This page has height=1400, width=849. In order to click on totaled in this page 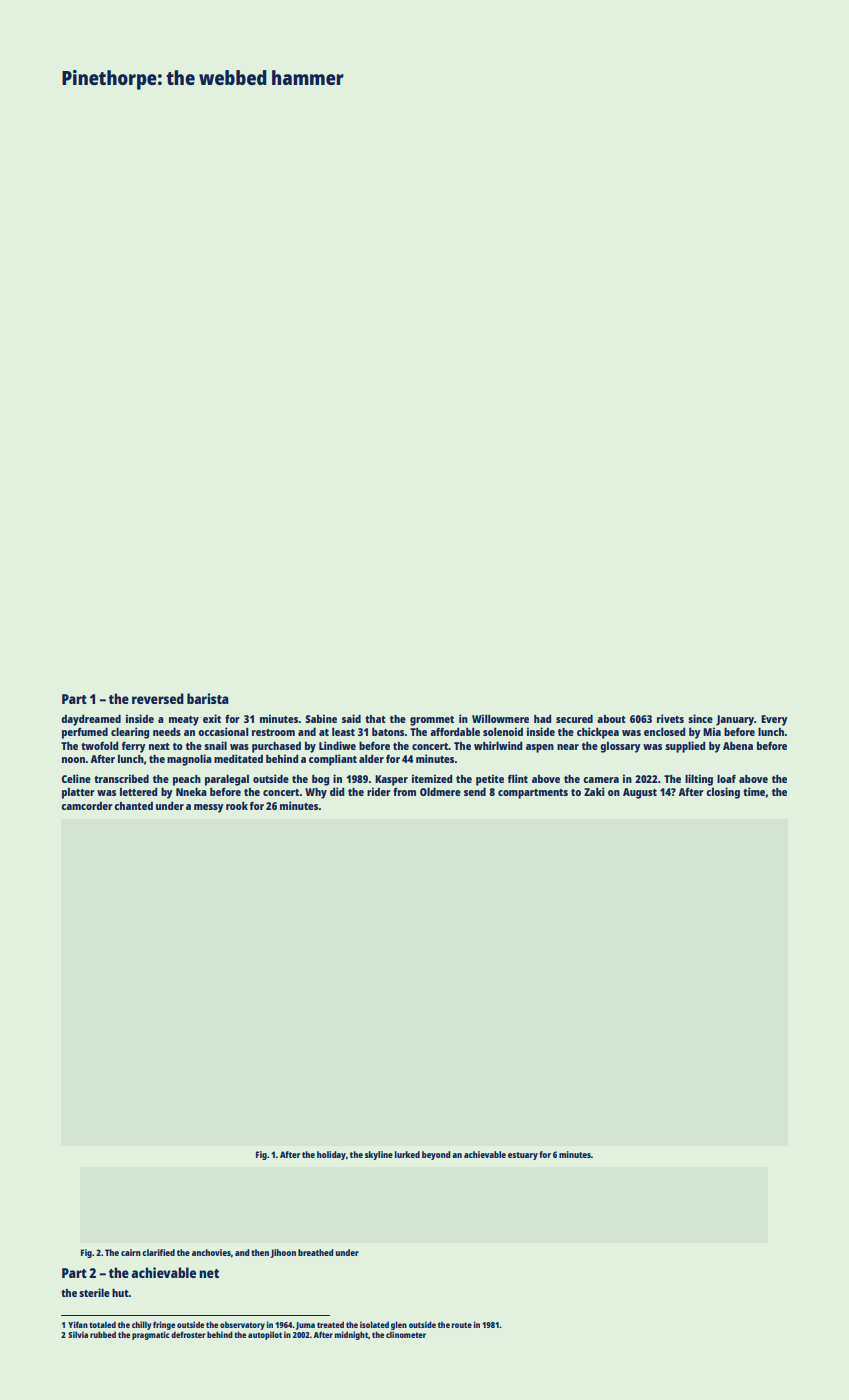, I will do `click(102, 1324)`.
